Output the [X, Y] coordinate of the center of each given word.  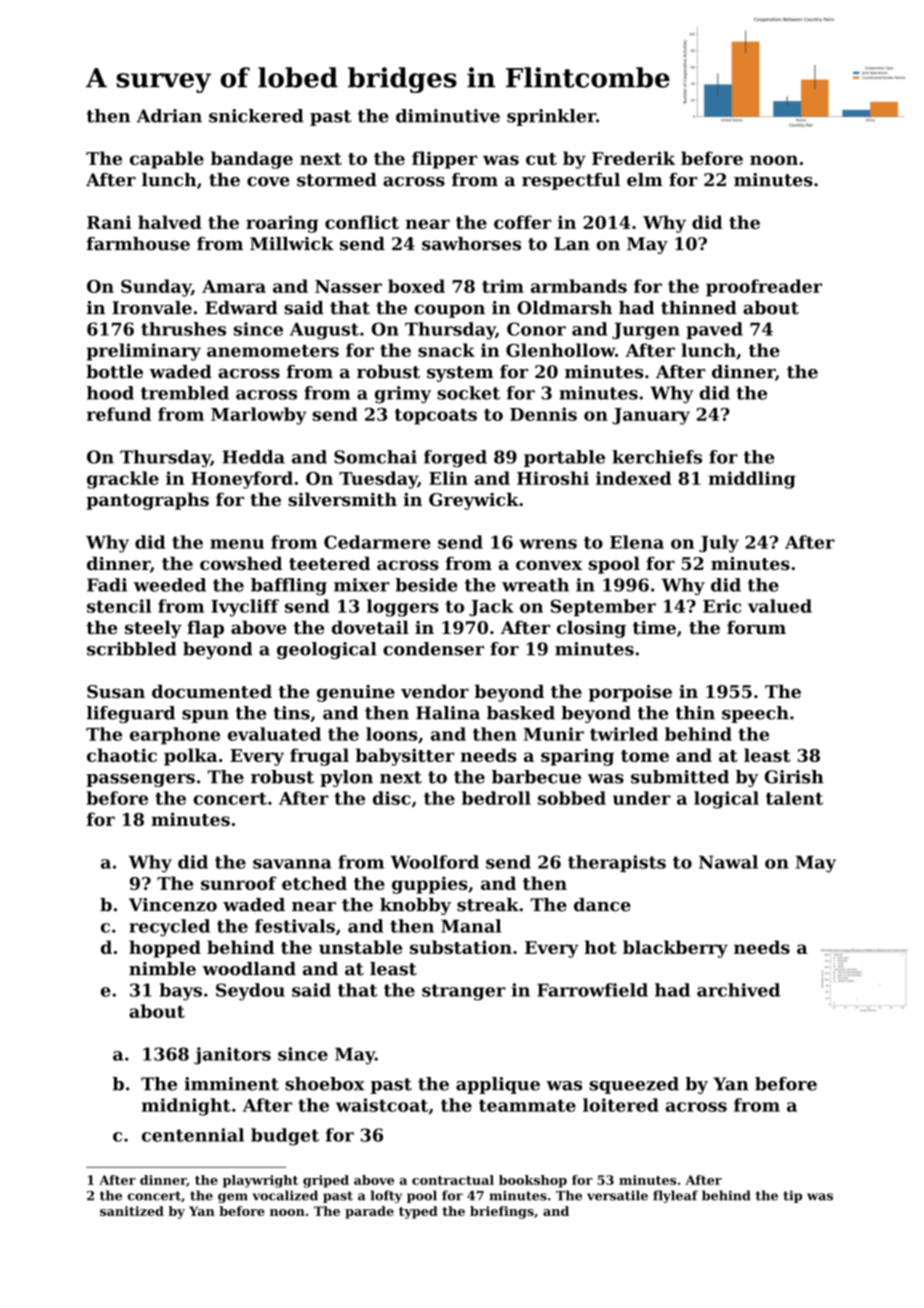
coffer [523, 222]
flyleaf [675, 1196]
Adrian [169, 116]
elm [645, 180]
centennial [193, 1135]
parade [369, 1212]
